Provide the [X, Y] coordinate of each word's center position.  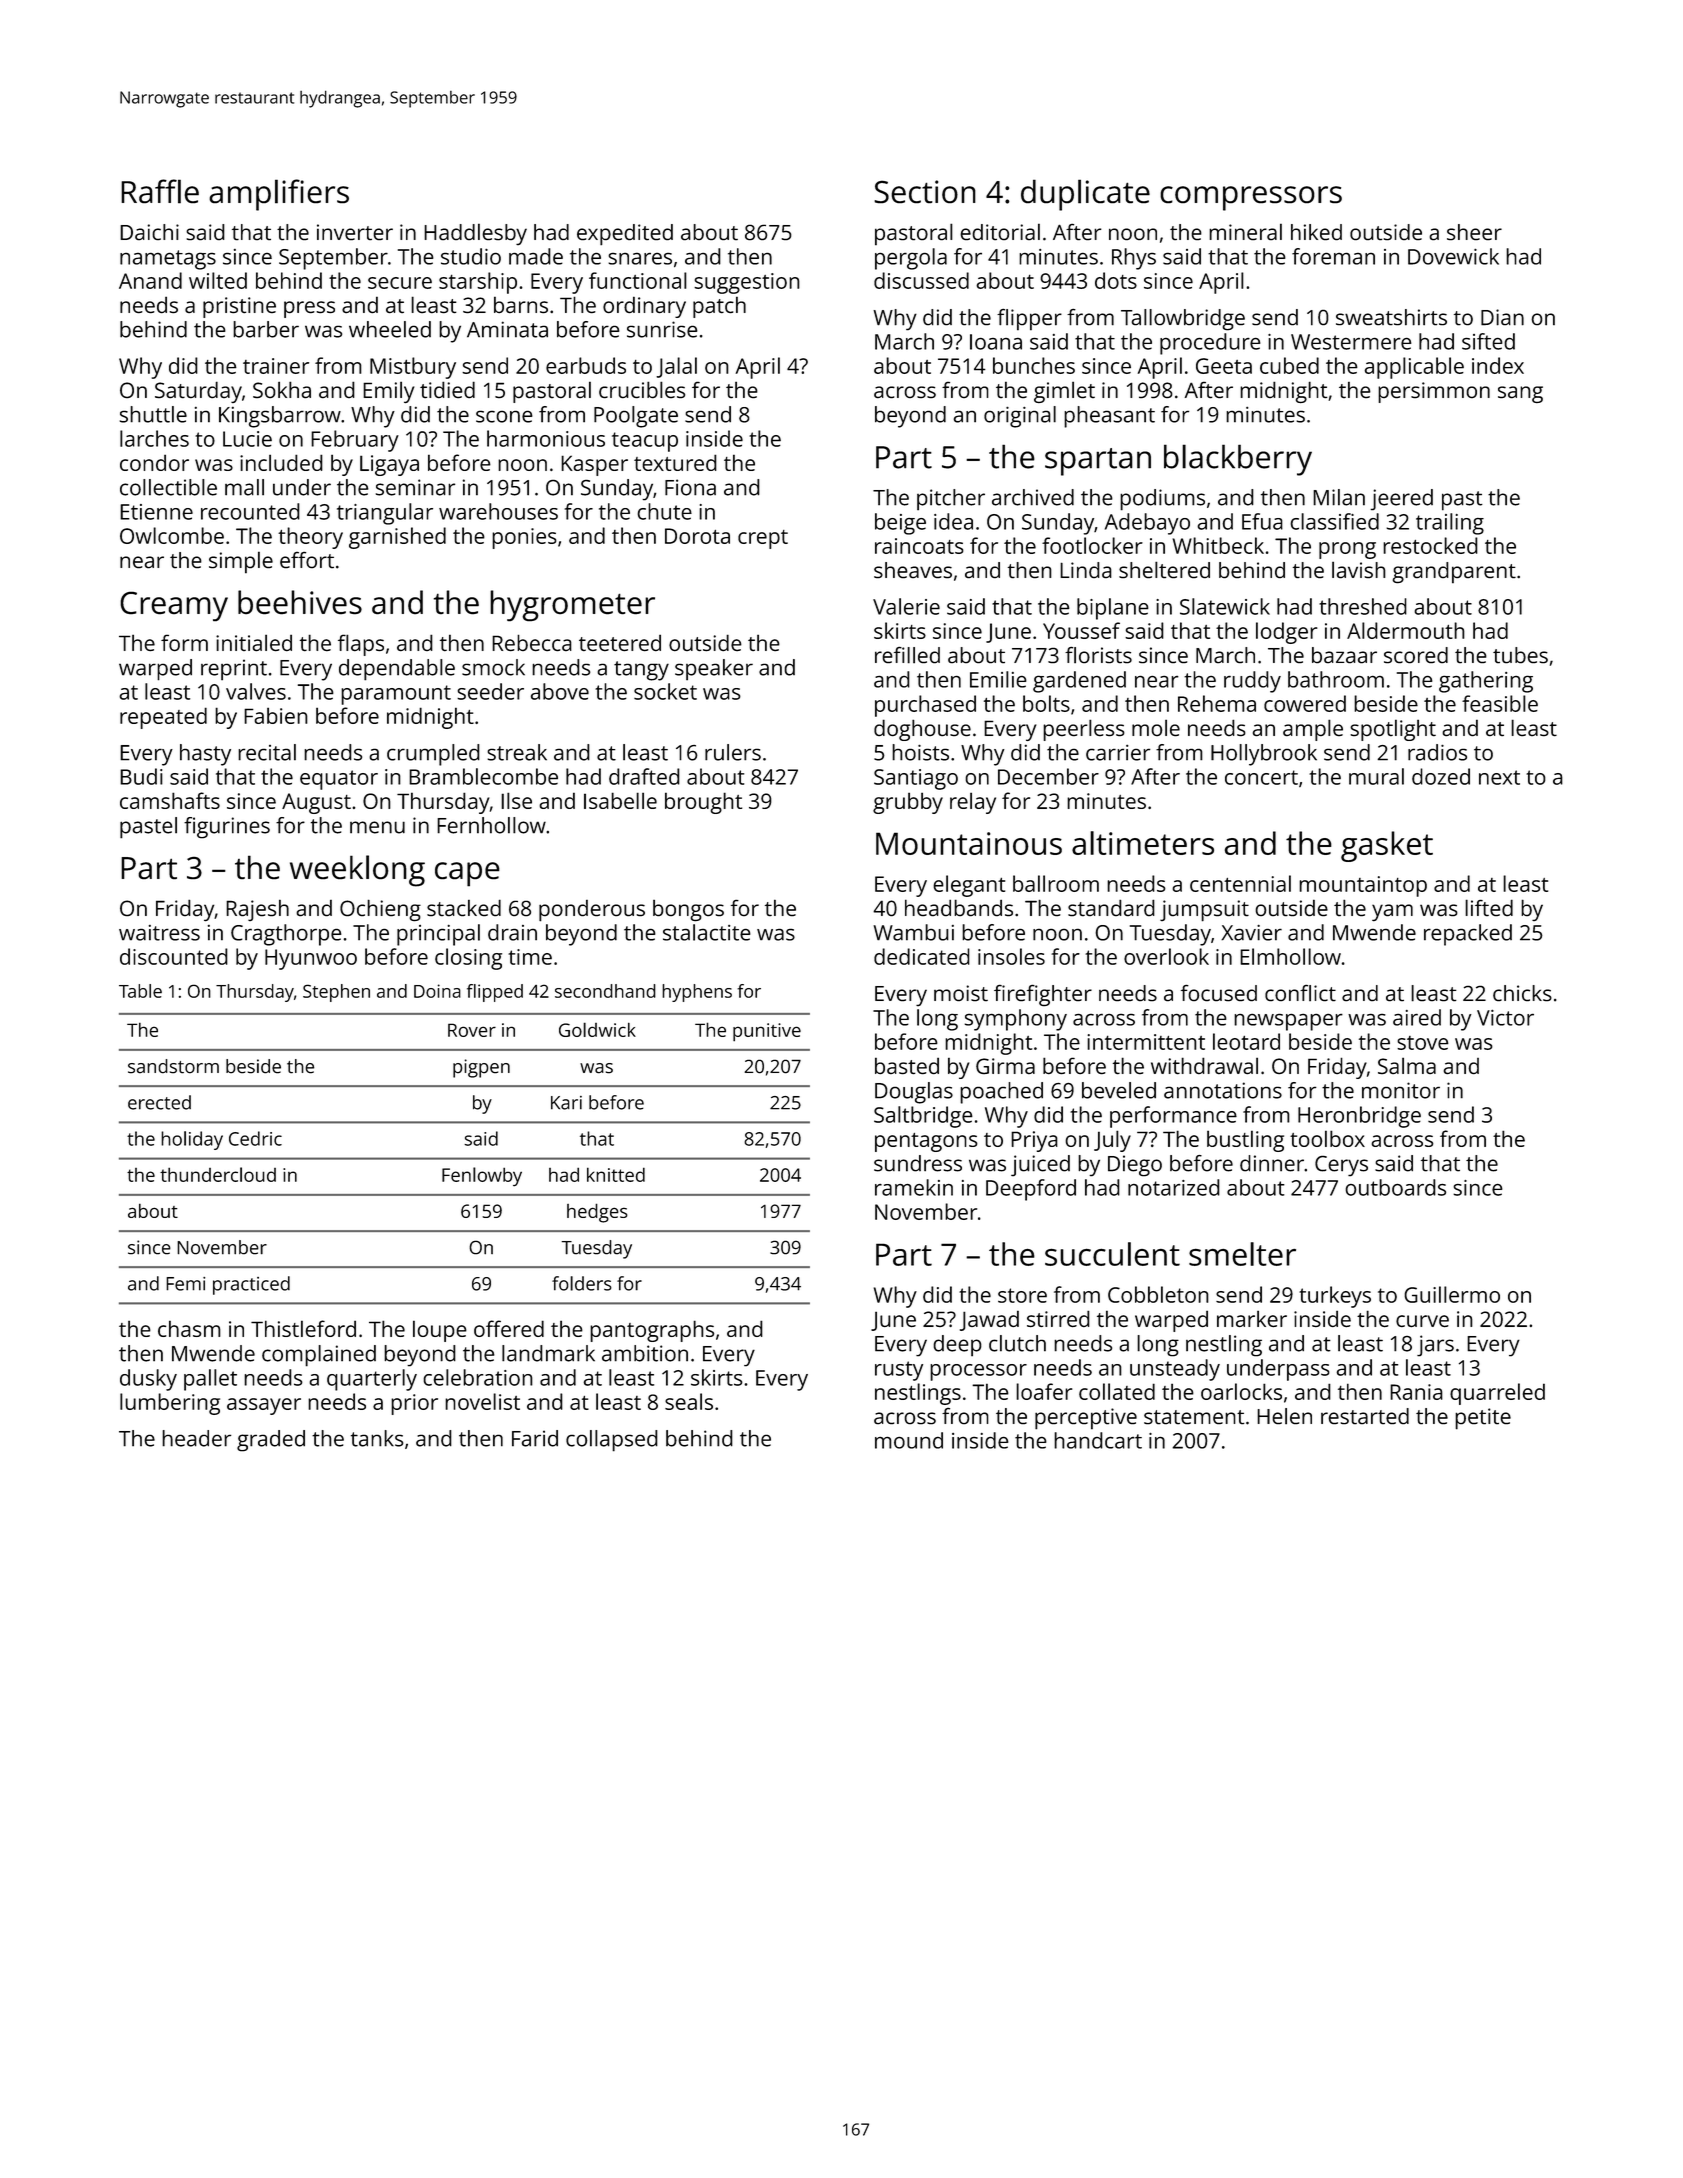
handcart [1098, 1440]
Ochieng [380, 910]
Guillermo [1452, 1294]
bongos [688, 910]
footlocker [1092, 545]
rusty [899, 1371]
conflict [1300, 993]
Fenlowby [482, 1177]
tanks [377, 1438]
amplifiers [279, 195]
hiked [1316, 232]
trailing [1450, 524]
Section [925, 192]
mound [909, 1440]
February [355, 441]
